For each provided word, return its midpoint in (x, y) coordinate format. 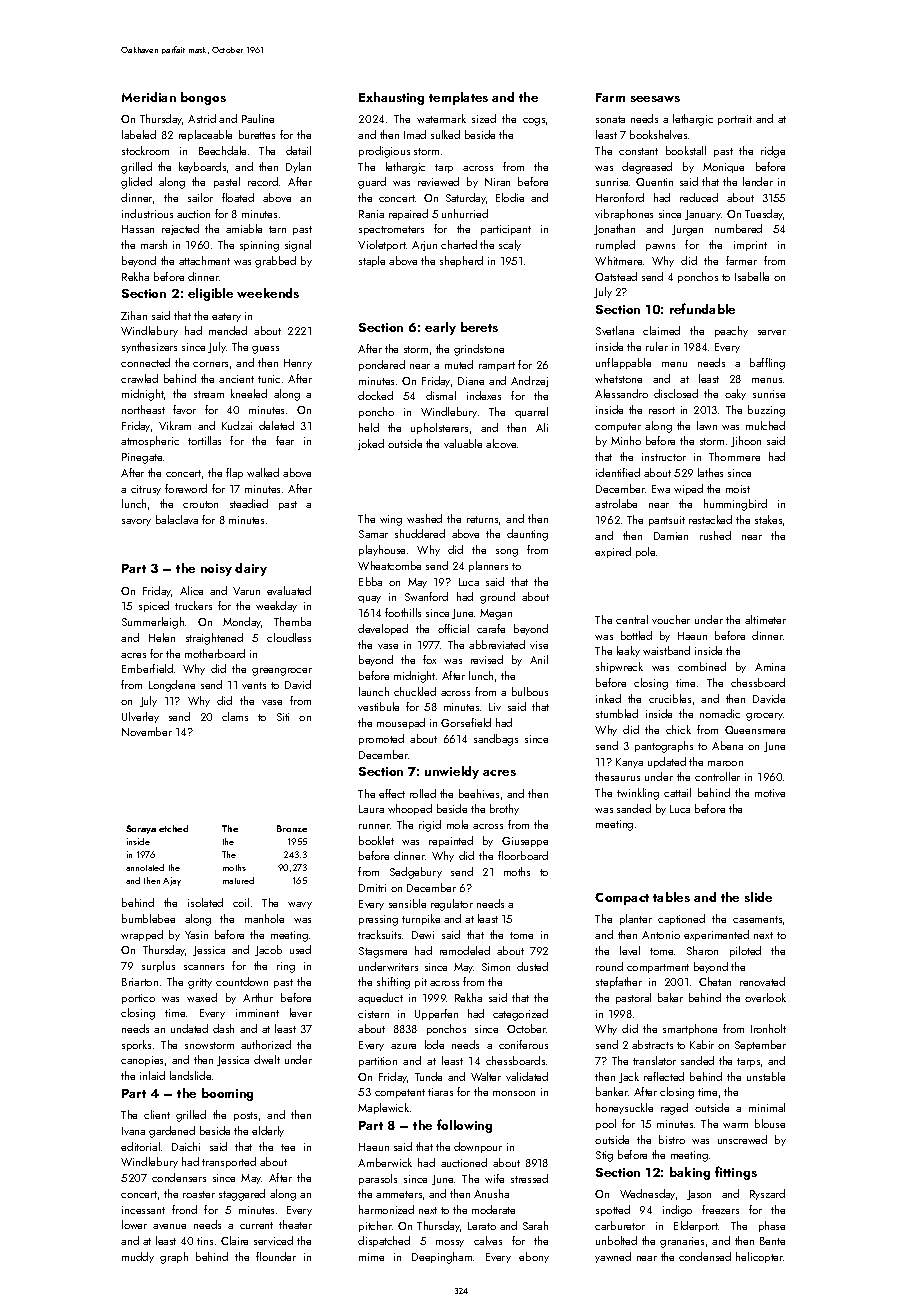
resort (662, 410)
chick (678, 729)
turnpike (421, 919)
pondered (382, 365)
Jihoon (746, 441)
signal (298, 246)
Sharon (702, 950)
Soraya (141, 829)
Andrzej (529, 381)
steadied (249, 503)
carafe (491, 628)
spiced (154, 606)
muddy (138, 1257)
